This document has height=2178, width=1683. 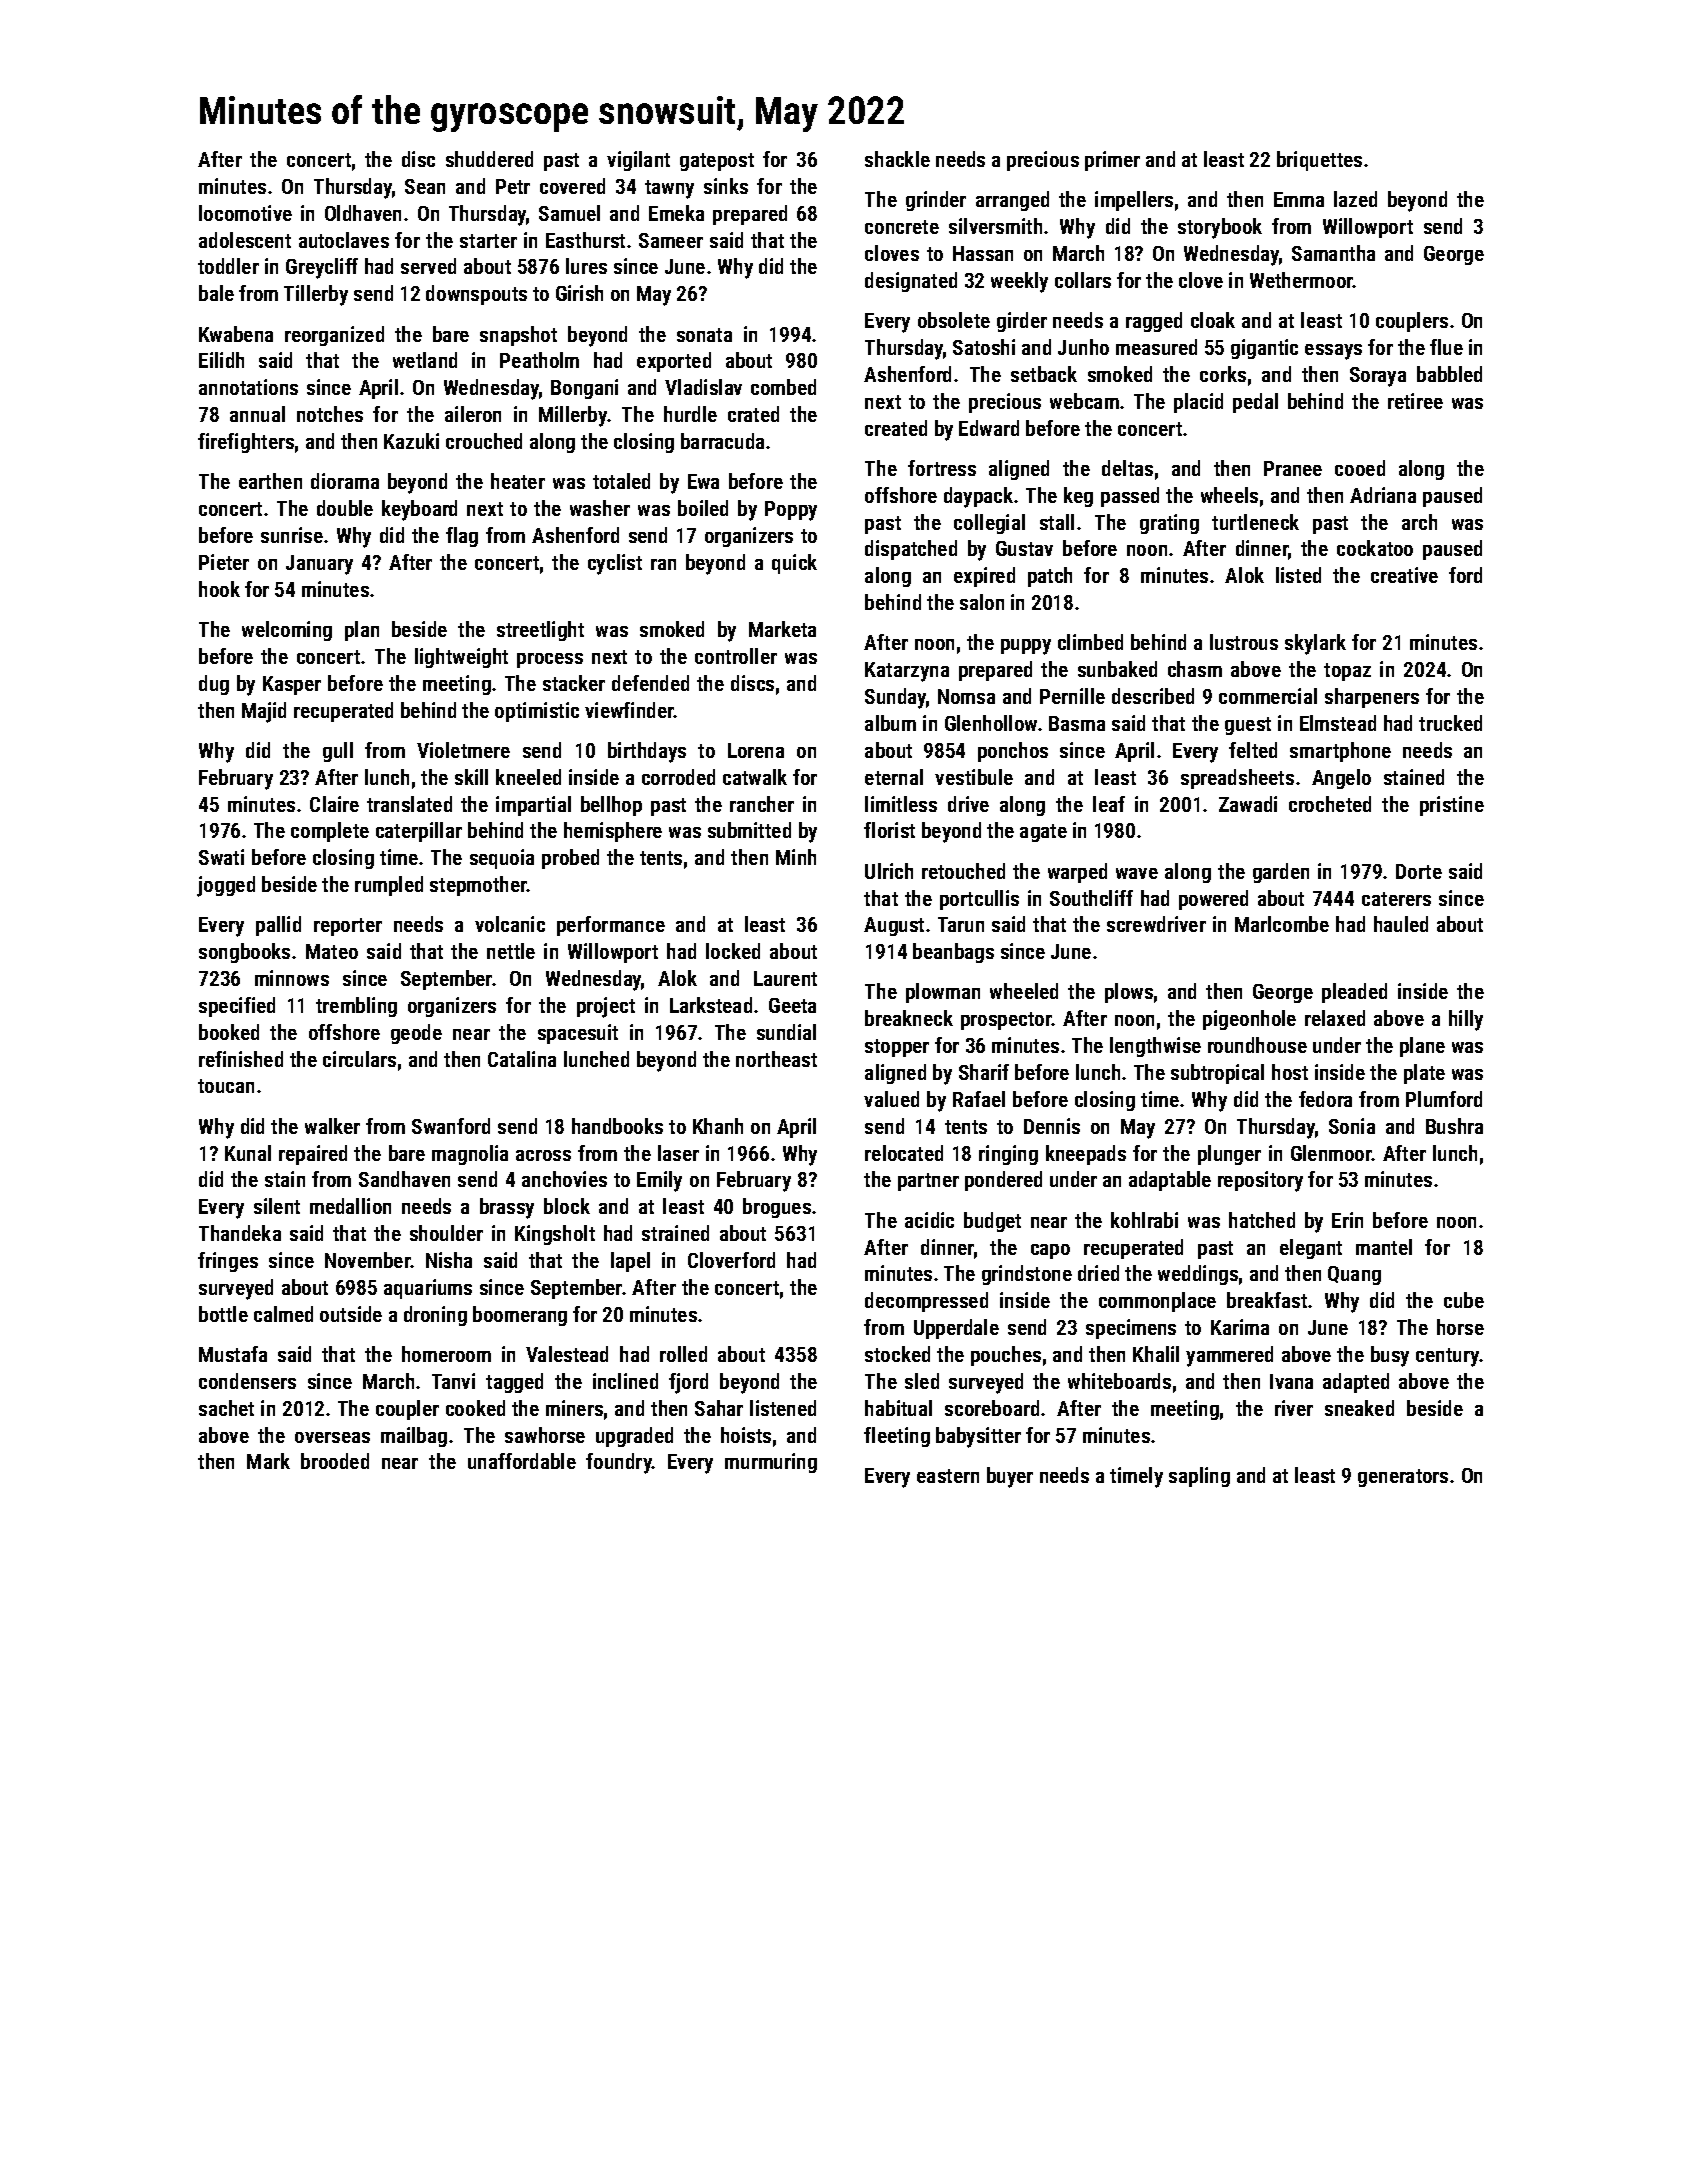 What do you see at coordinates (226, 886) in the document?
I see `jogged` at bounding box center [226, 886].
